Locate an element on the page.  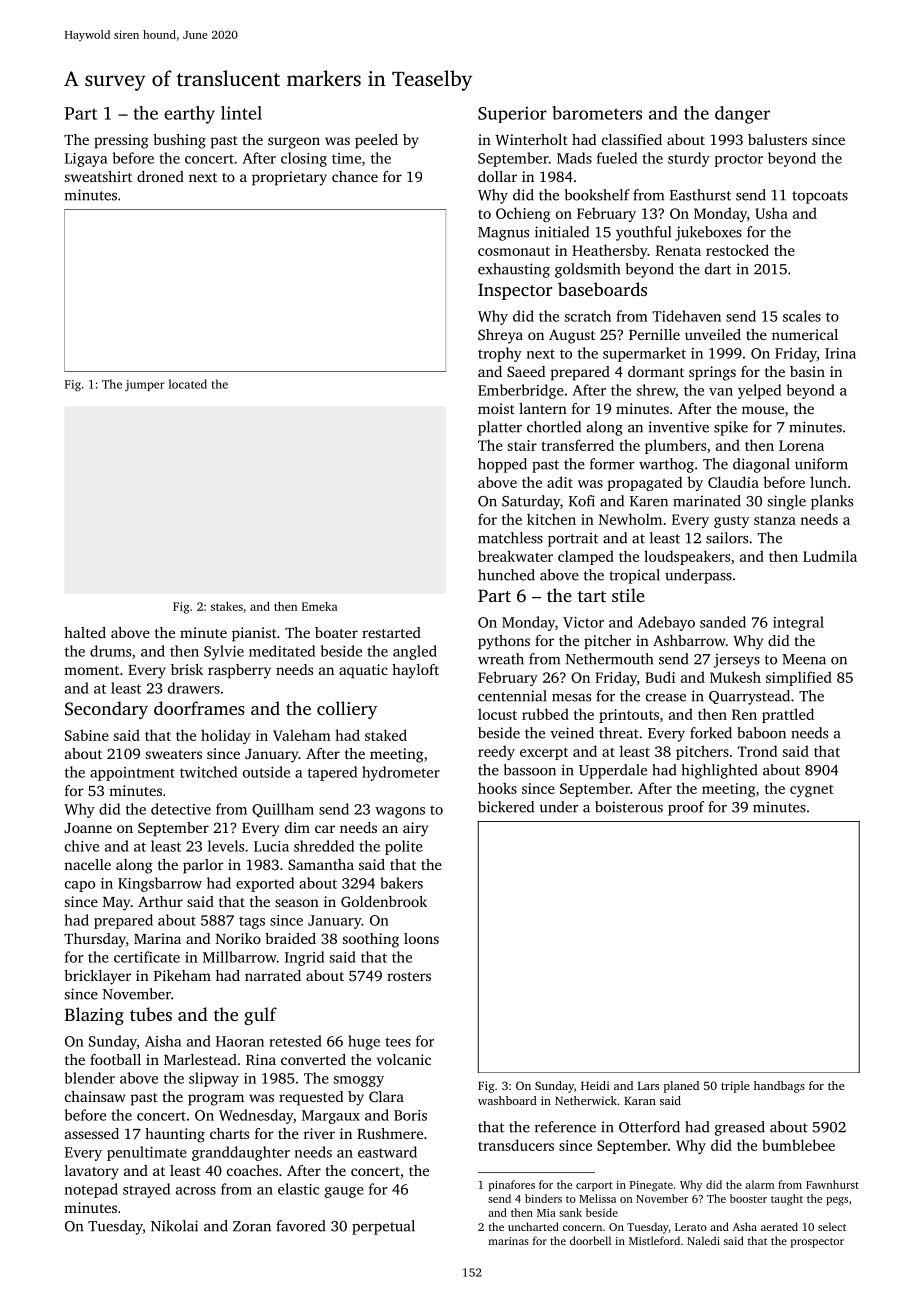
nacelle is located at coordinates (87, 864).
